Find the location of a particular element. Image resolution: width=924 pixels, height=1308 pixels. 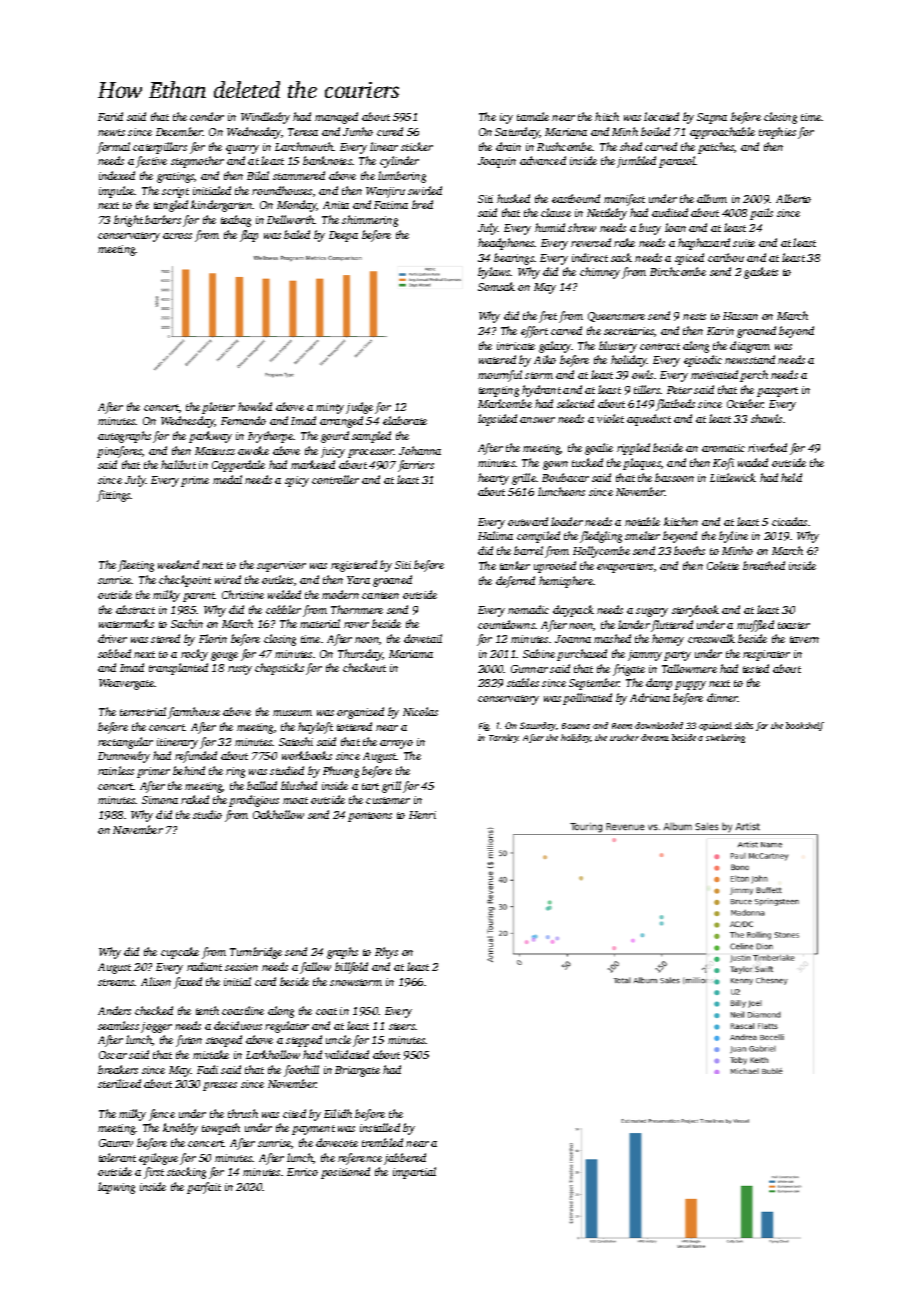

parfait is located at coordinates (204, 1188).
